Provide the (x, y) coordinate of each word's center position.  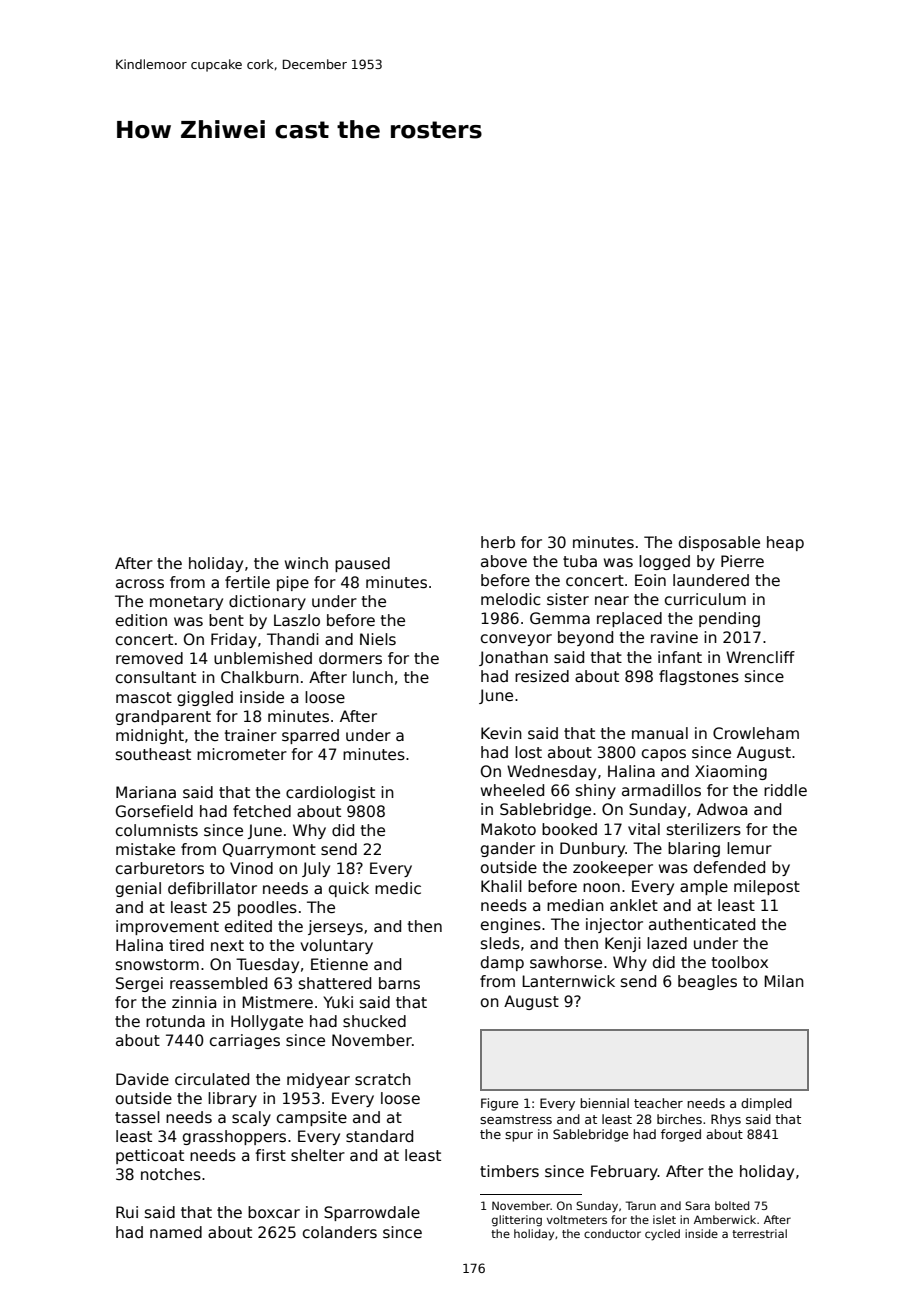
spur (519, 1137)
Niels (378, 639)
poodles (267, 908)
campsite (312, 1118)
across (140, 584)
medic (398, 888)
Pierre (742, 561)
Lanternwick (568, 981)
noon (601, 888)
